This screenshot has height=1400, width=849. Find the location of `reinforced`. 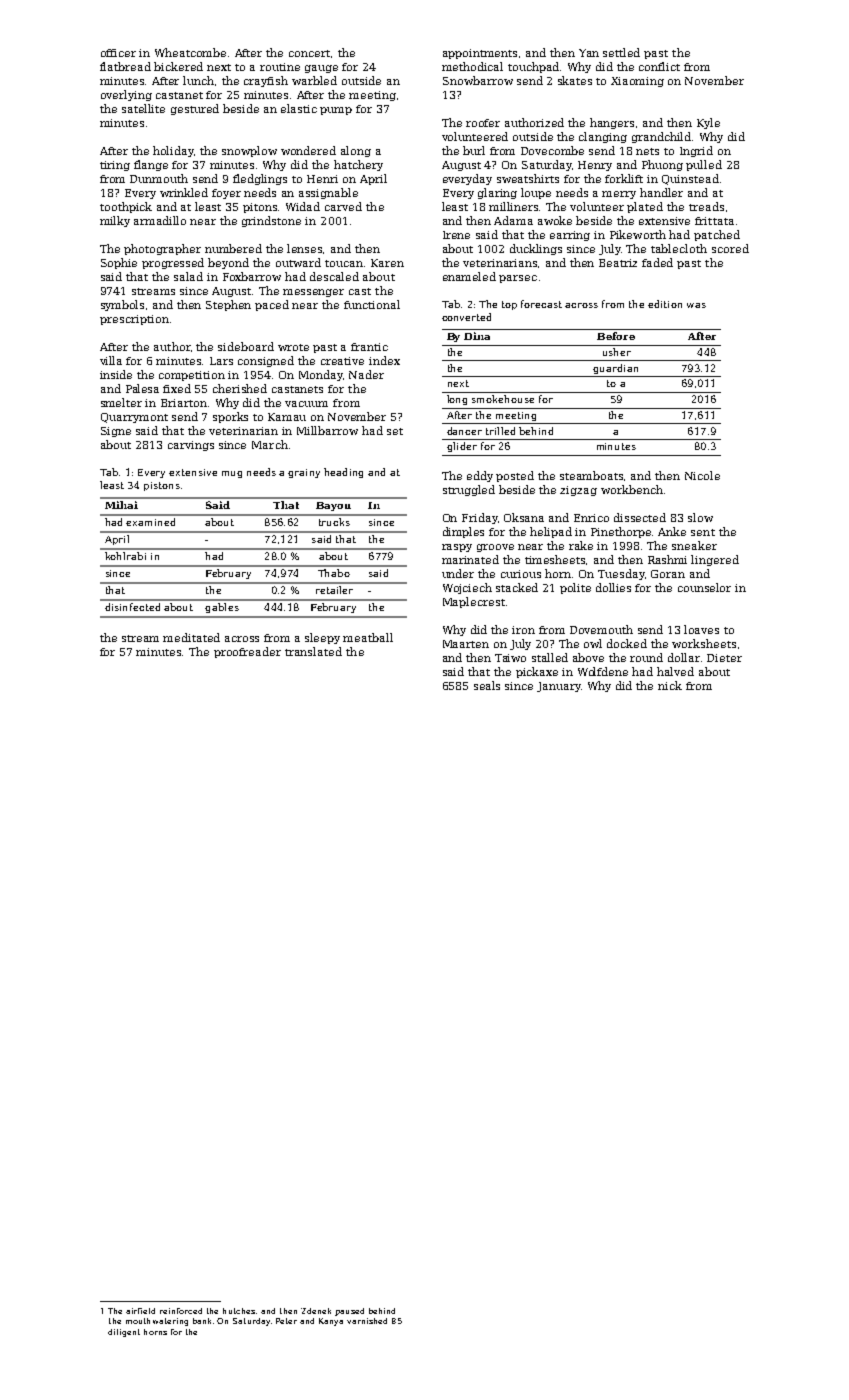

reinforced is located at coordinates (181, 1311).
